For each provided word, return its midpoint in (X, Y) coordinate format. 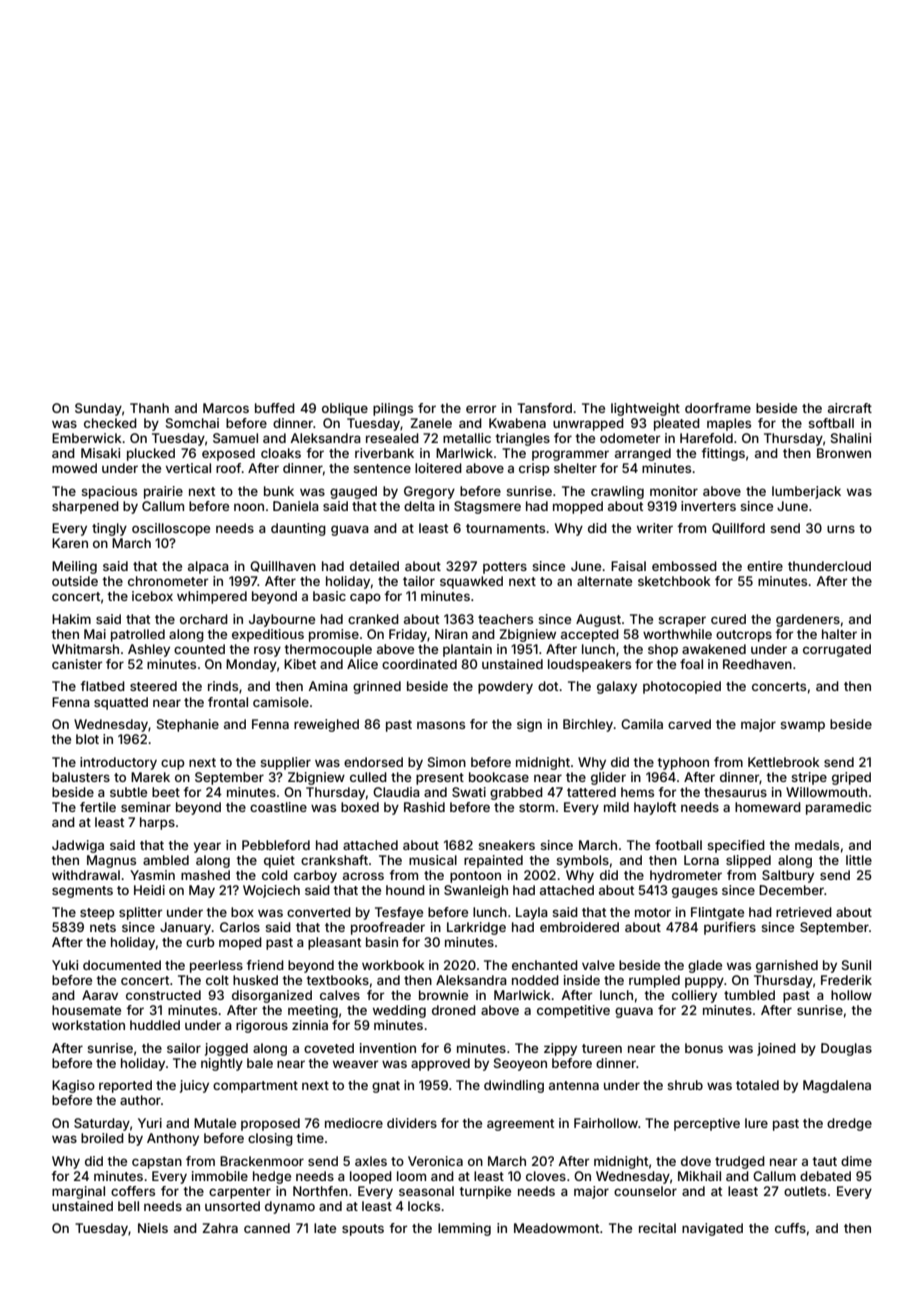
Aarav (100, 995)
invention (388, 1048)
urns (841, 529)
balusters (81, 777)
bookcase (499, 777)
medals (817, 845)
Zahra (220, 1228)
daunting (298, 529)
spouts (363, 1230)
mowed (74, 468)
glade (705, 966)
